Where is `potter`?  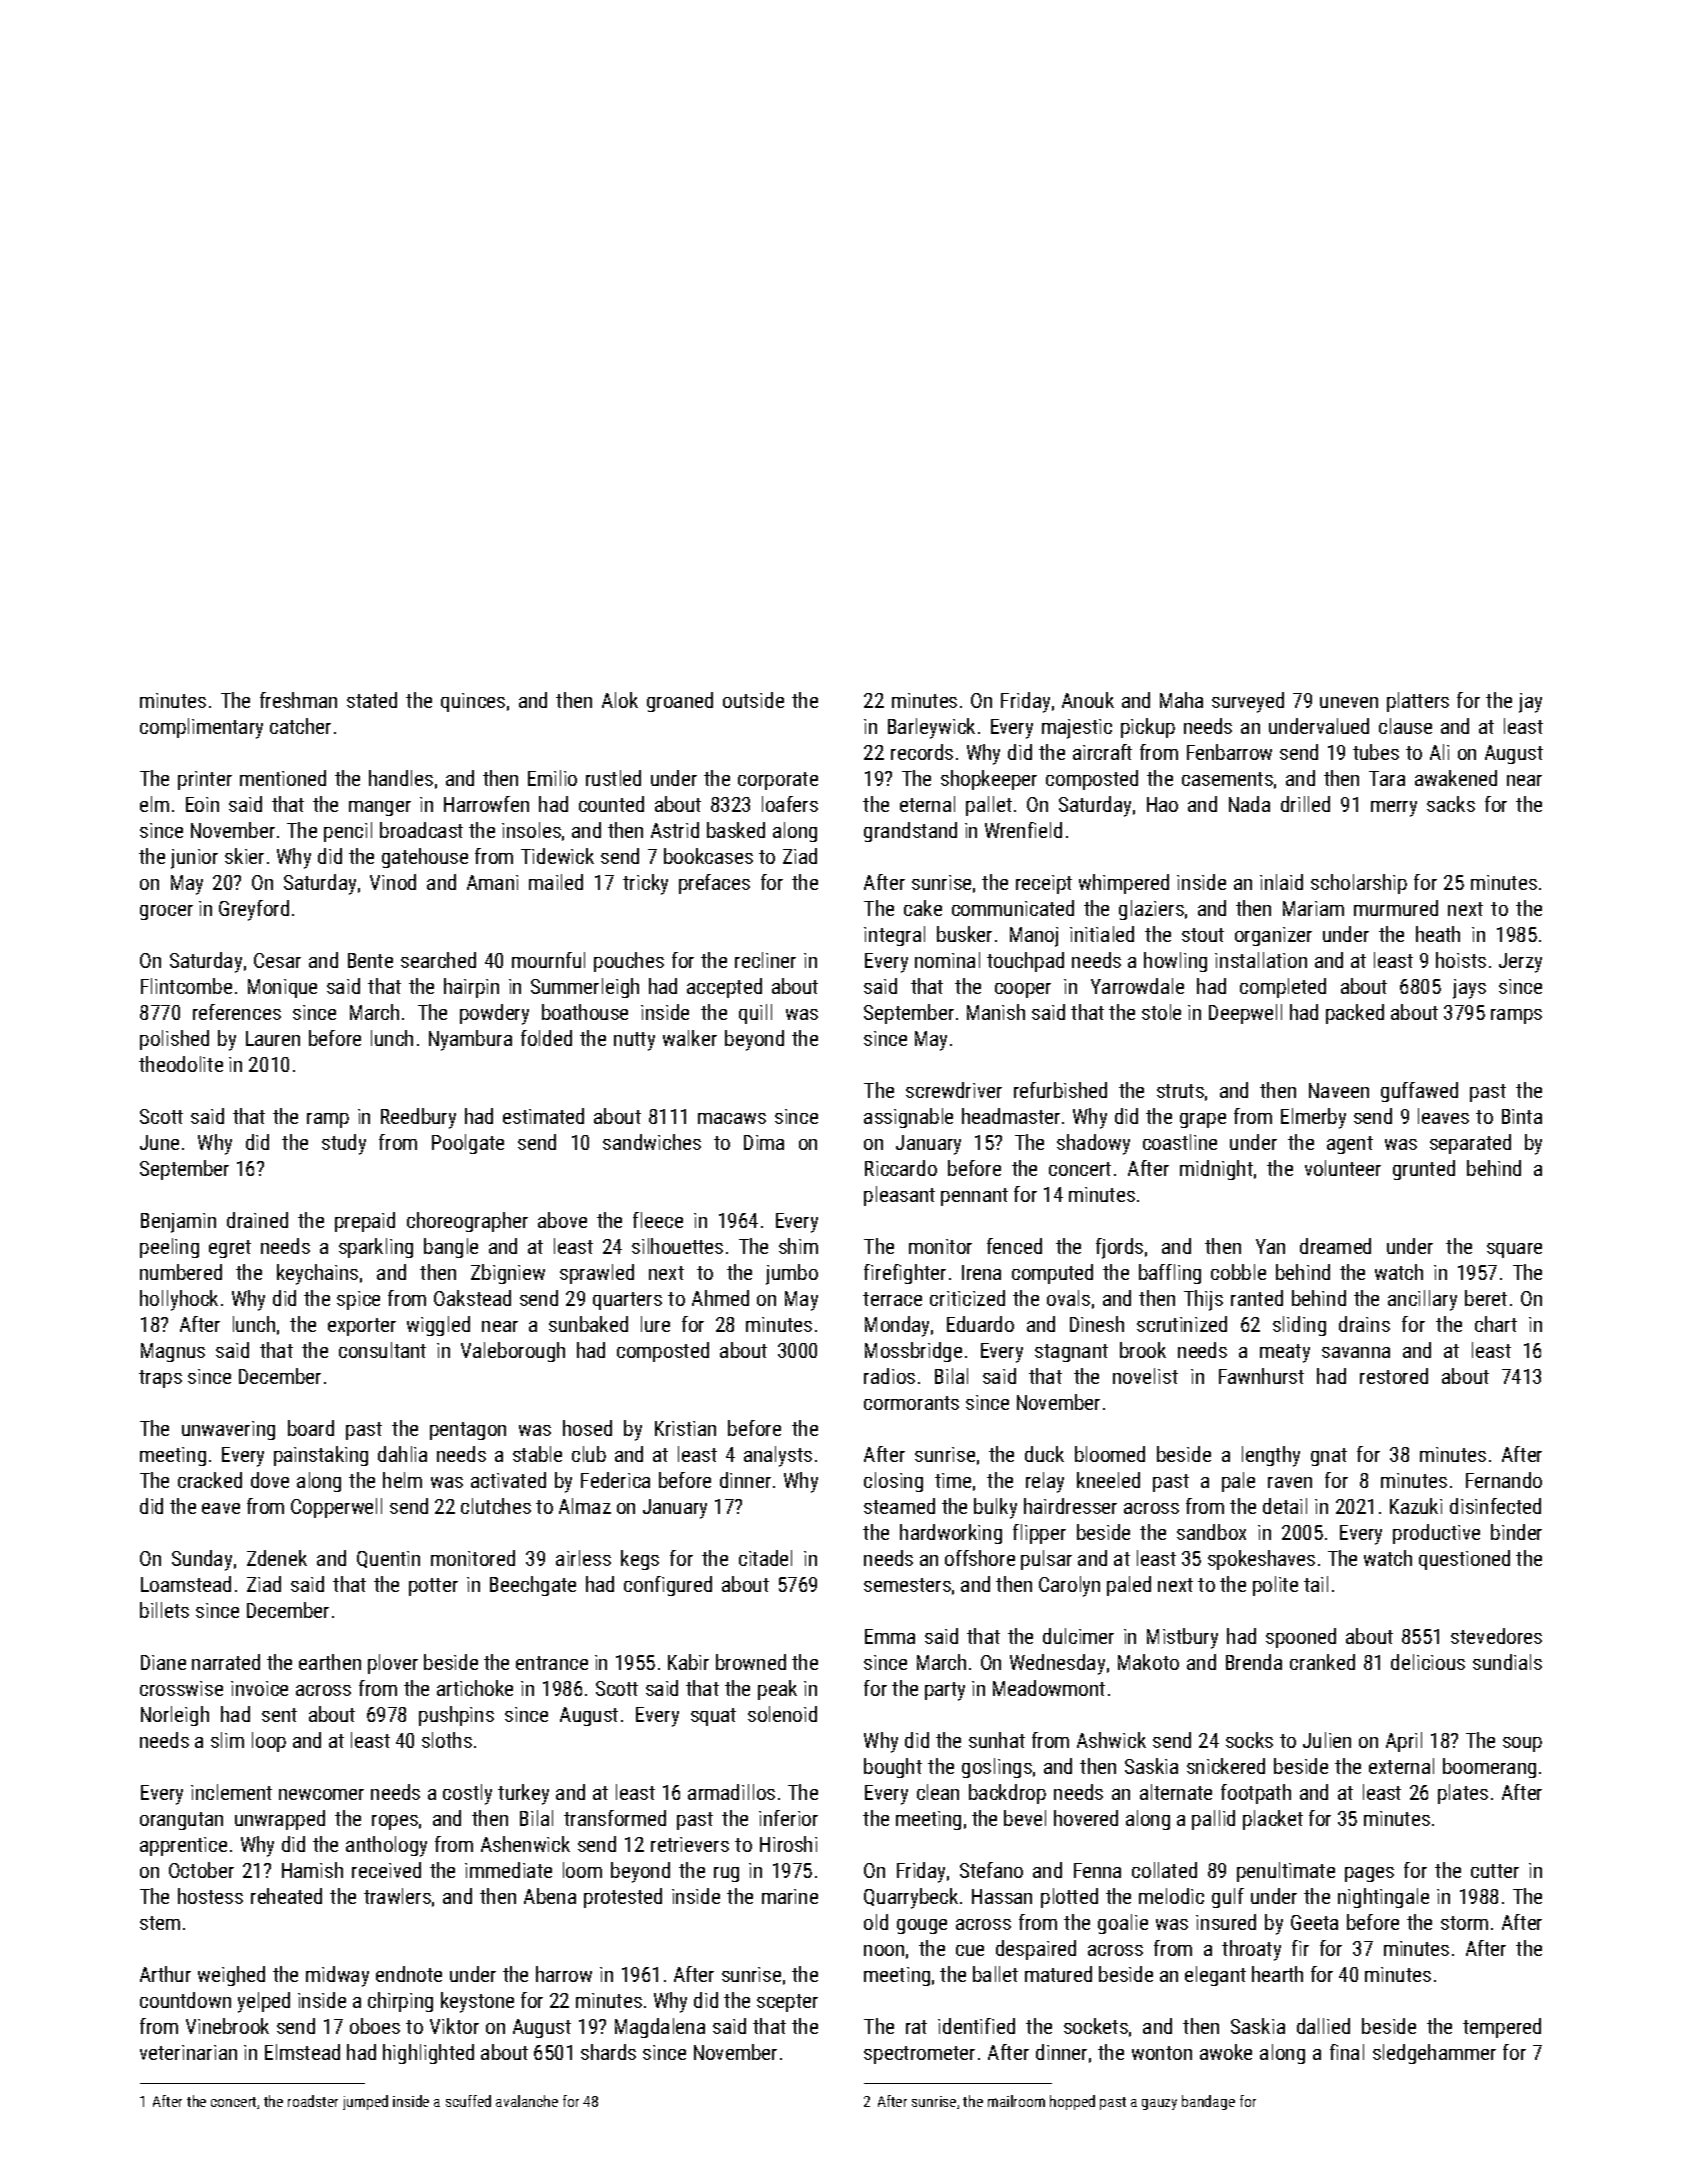
potter is located at coordinates (433, 1587).
